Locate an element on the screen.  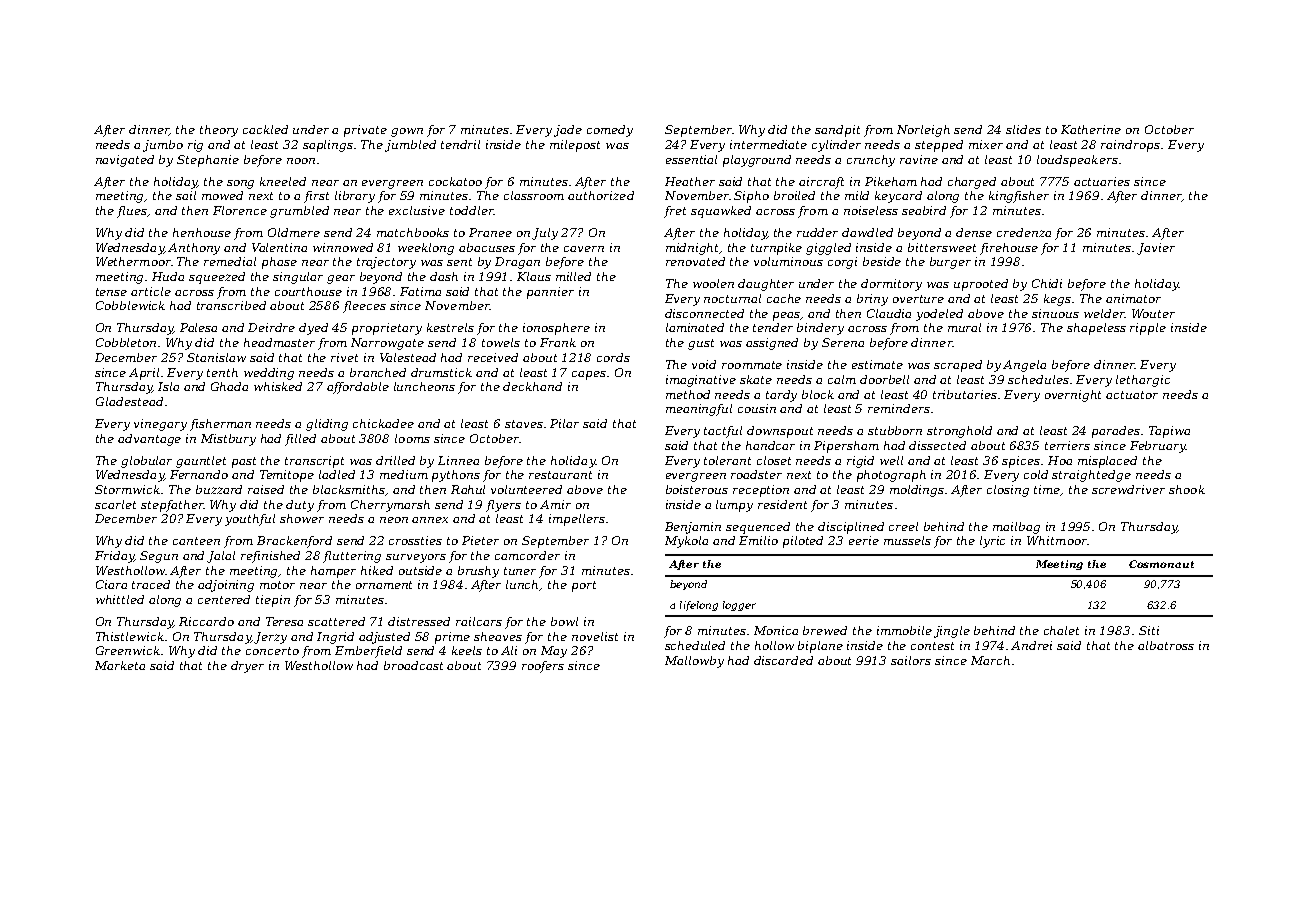
Pilar is located at coordinates (564, 423).
